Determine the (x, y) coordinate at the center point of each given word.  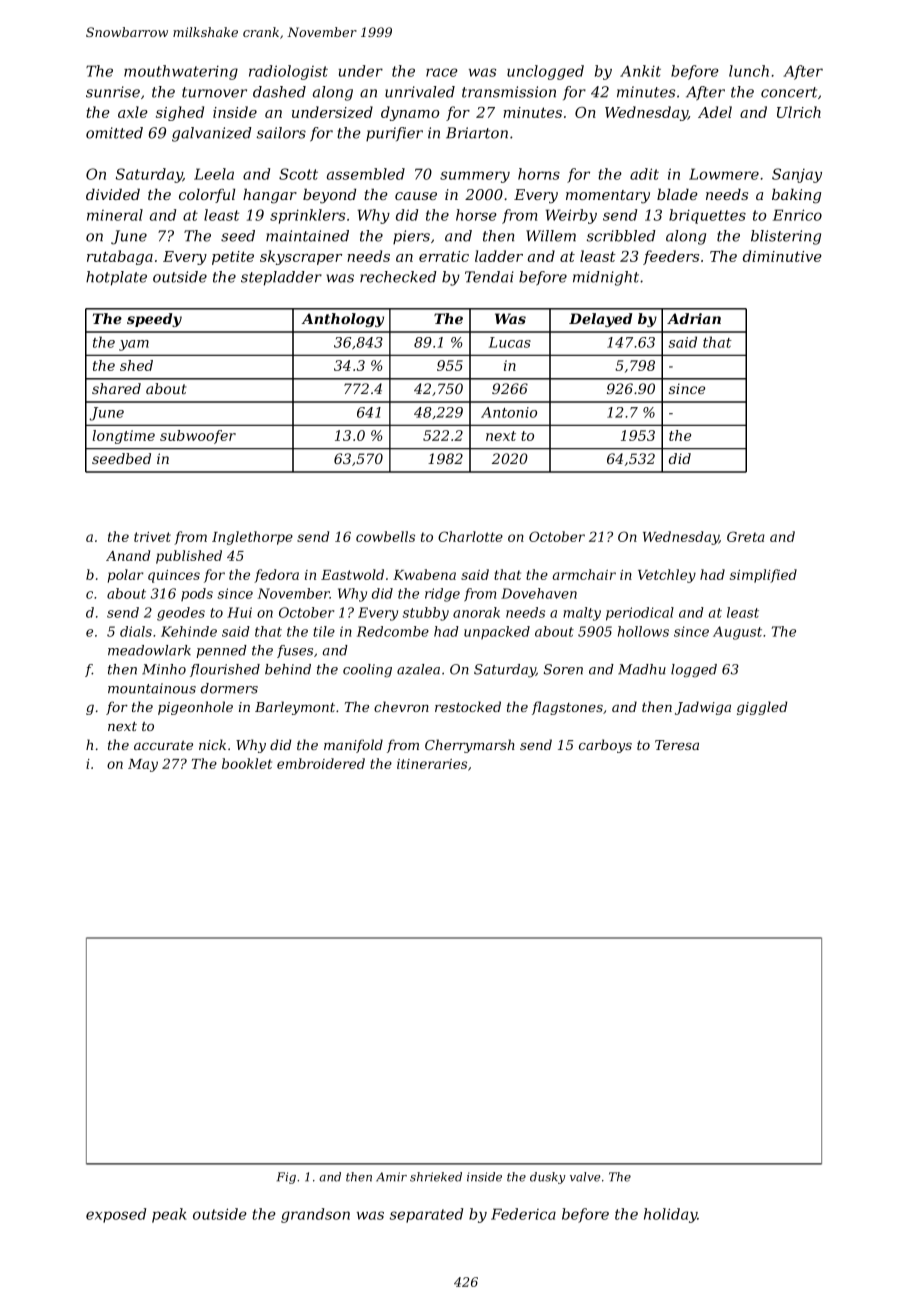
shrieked (436, 1177)
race (442, 72)
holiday (670, 1215)
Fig (286, 1178)
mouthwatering (181, 72)
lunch (749, 71)
